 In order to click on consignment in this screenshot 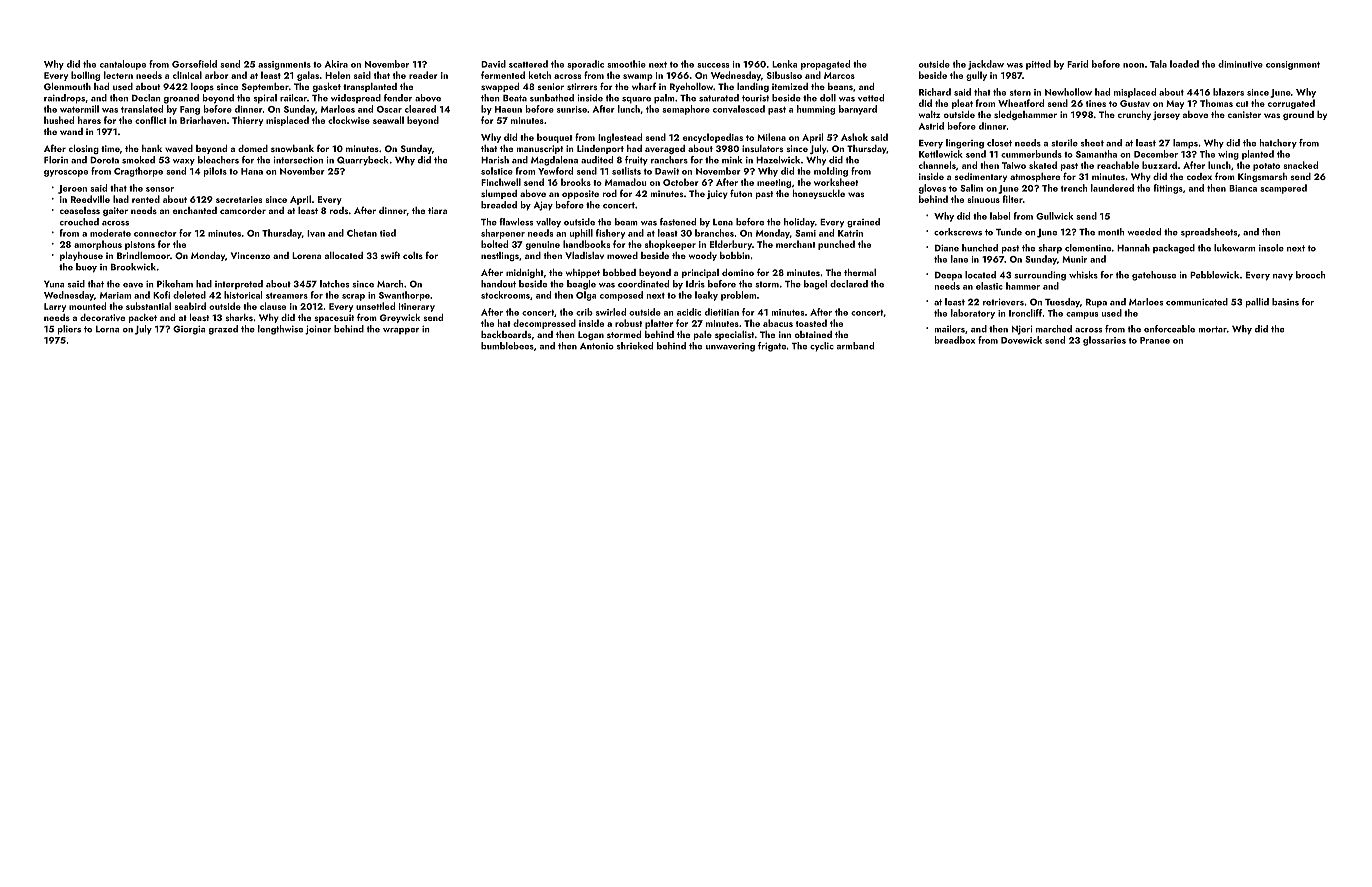, I will do `click(1293, 65)`.
